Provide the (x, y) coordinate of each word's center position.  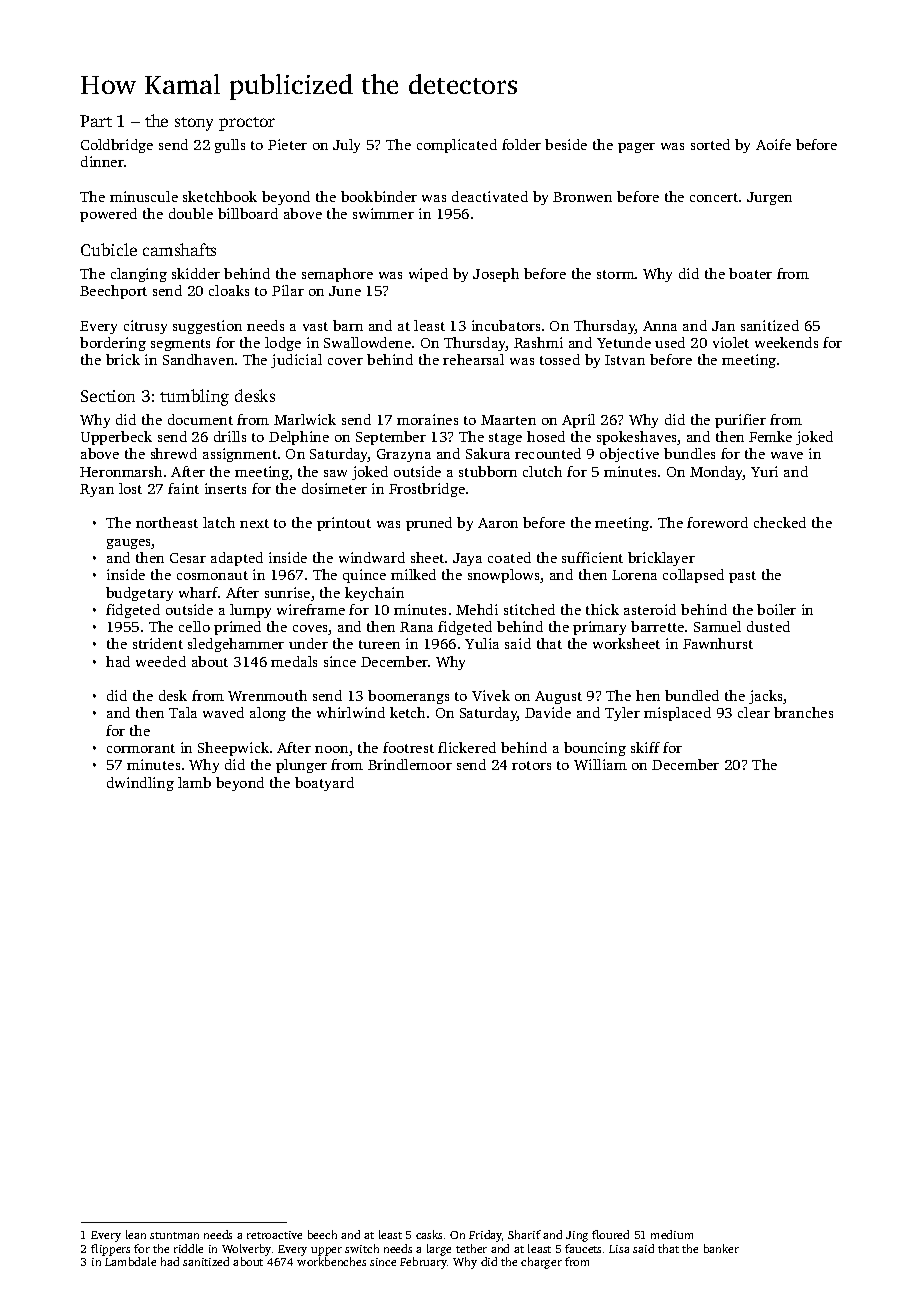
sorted (710, 144)
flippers (110, 1250)
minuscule (144, 196)
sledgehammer (236, 645)
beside (566, 144)
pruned (429, 524)
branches (803, 712)
